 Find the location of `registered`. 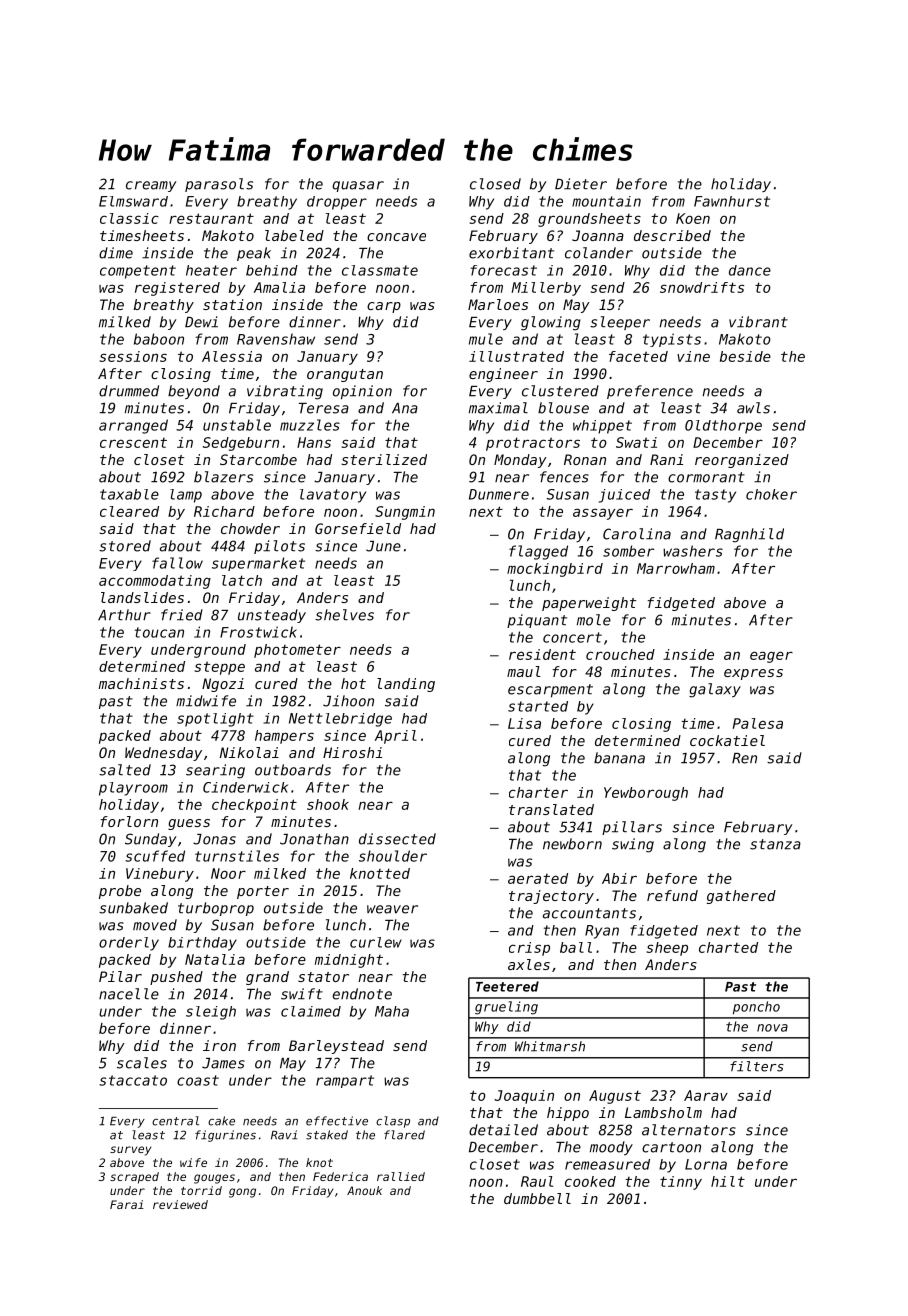

registered is located at coordinates (177, 289).
